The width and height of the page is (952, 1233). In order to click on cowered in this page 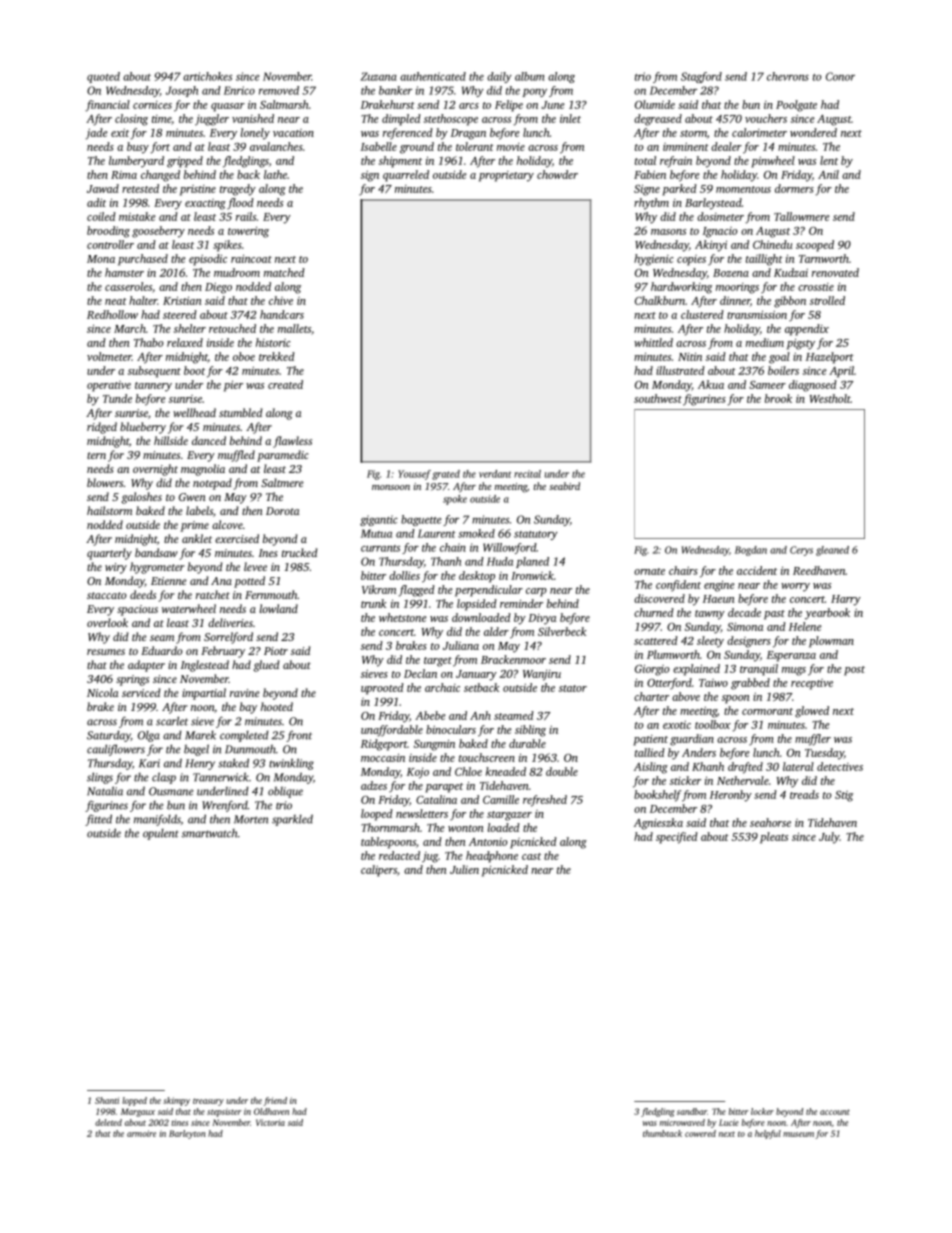, I will do `click(700, 1133)`.
